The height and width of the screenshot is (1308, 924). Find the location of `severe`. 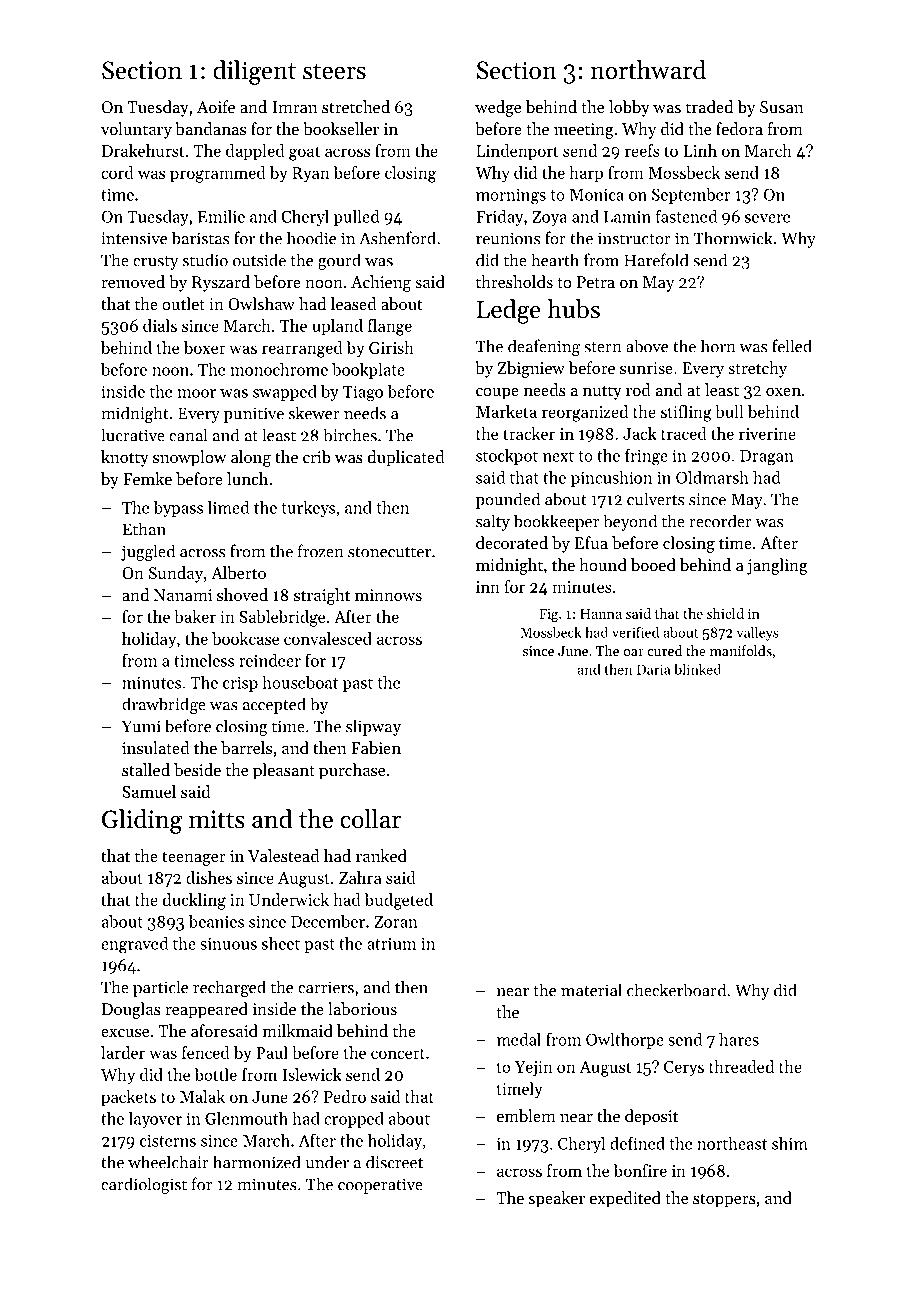

severe is located at coordinates (767, 218).
